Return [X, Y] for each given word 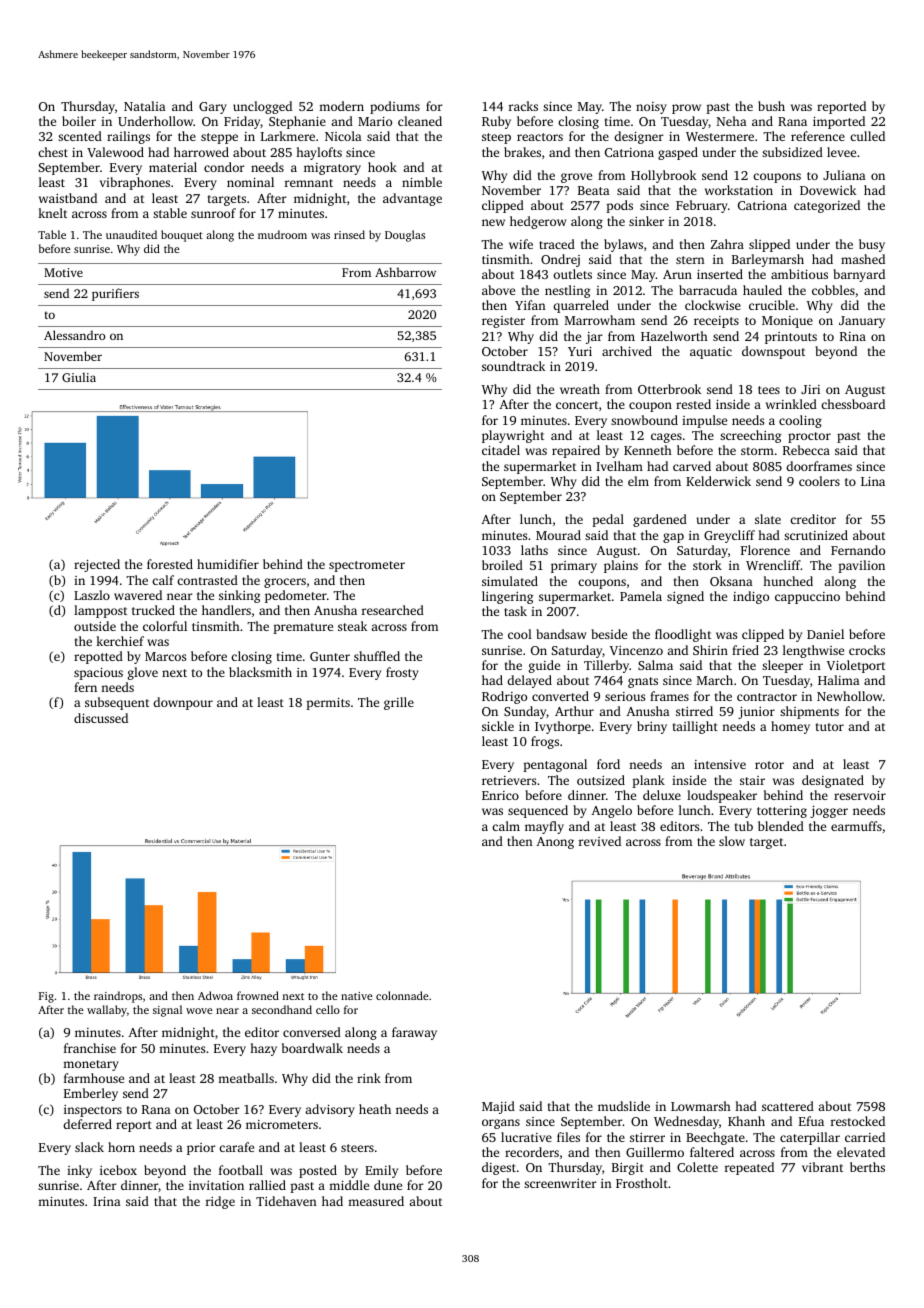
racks [523, 106]
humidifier [228, 564]
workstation [739, 190]
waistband [68, 198]
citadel [501, 450]
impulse [704, 421]
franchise [90, 1048]
